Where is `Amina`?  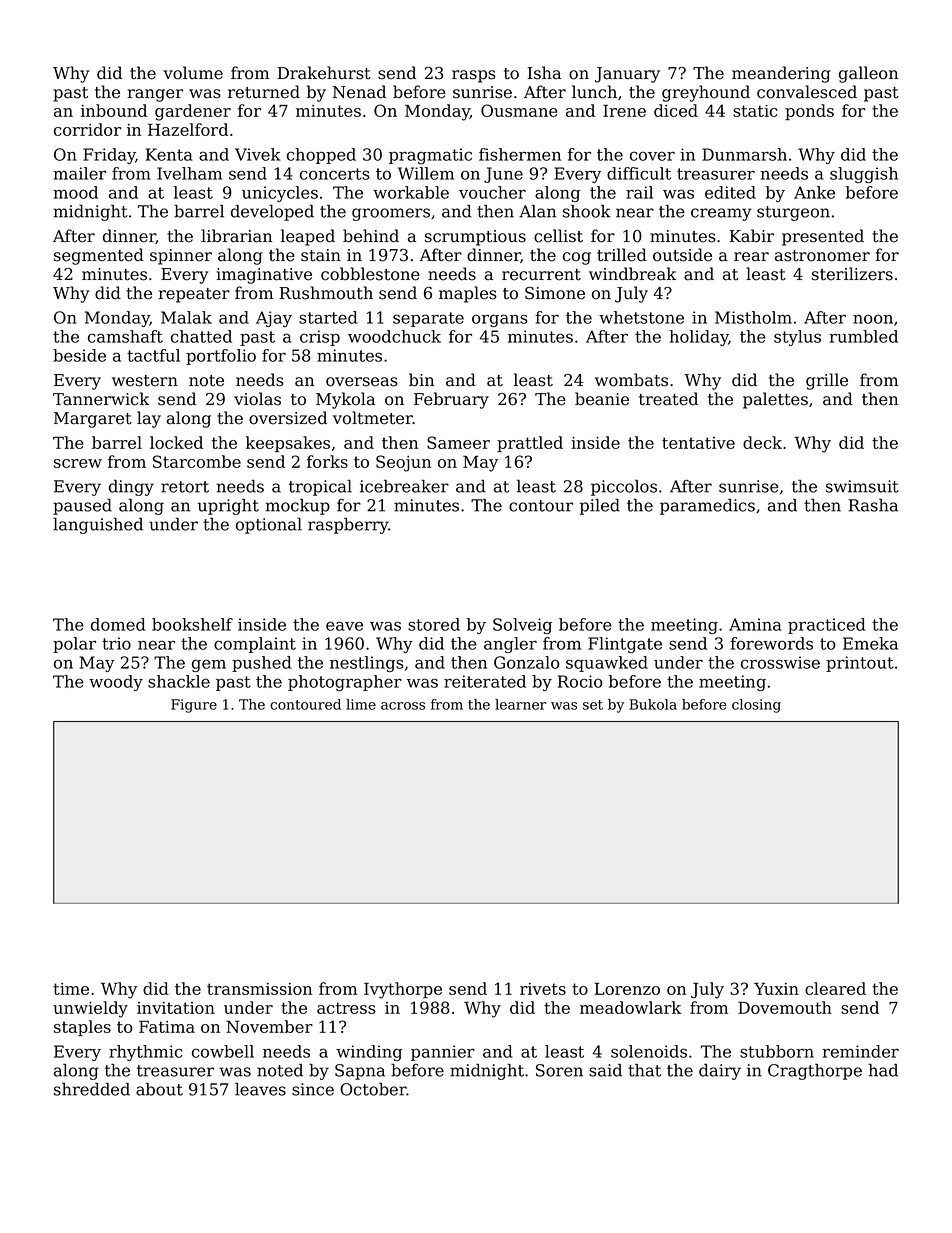 Amina is located at coordinates (755, 624).
